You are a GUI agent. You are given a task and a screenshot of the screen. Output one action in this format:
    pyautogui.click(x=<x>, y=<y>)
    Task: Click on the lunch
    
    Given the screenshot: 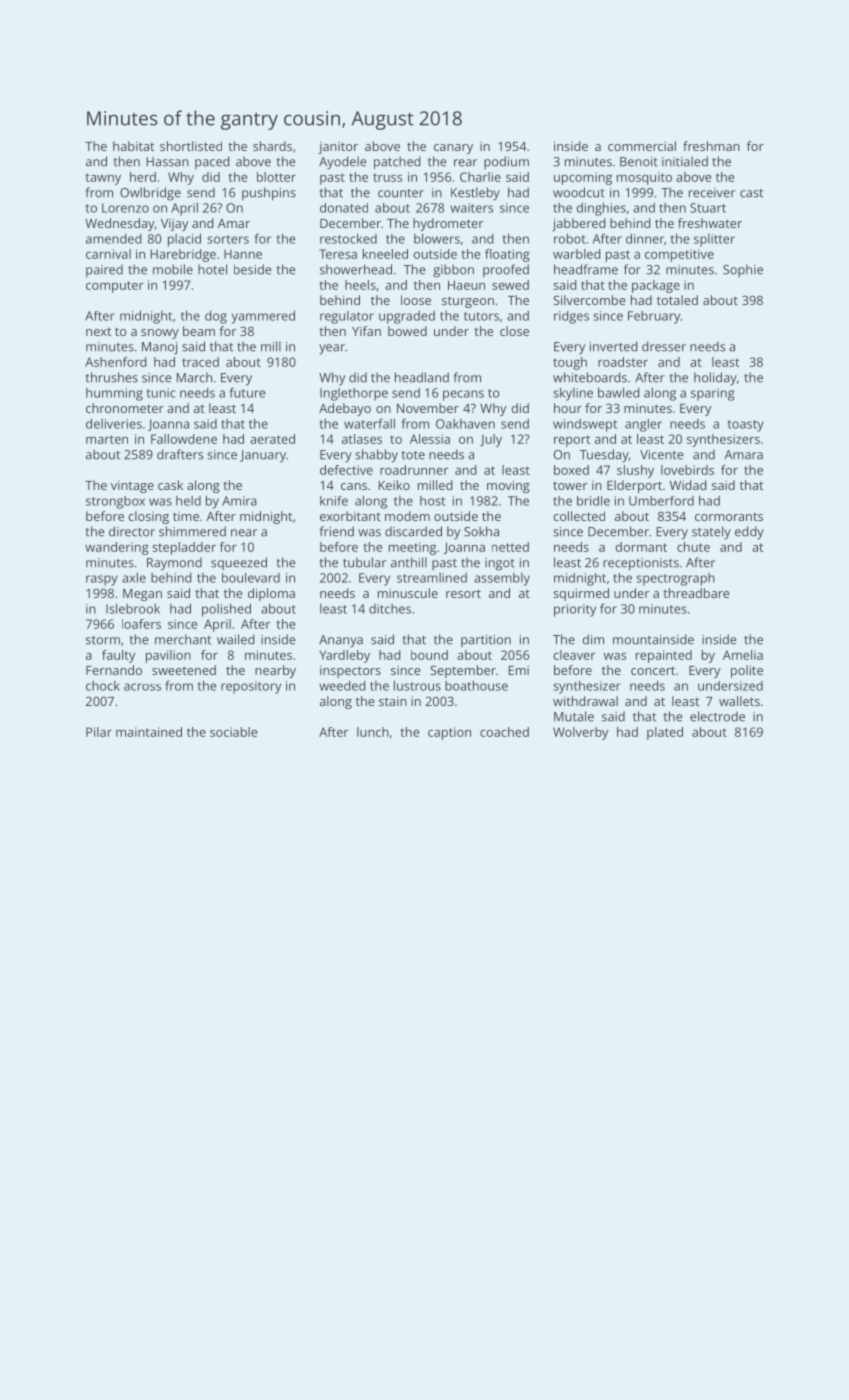 What is the action you would take?
    pyautogui.click(x=373, y=732)
